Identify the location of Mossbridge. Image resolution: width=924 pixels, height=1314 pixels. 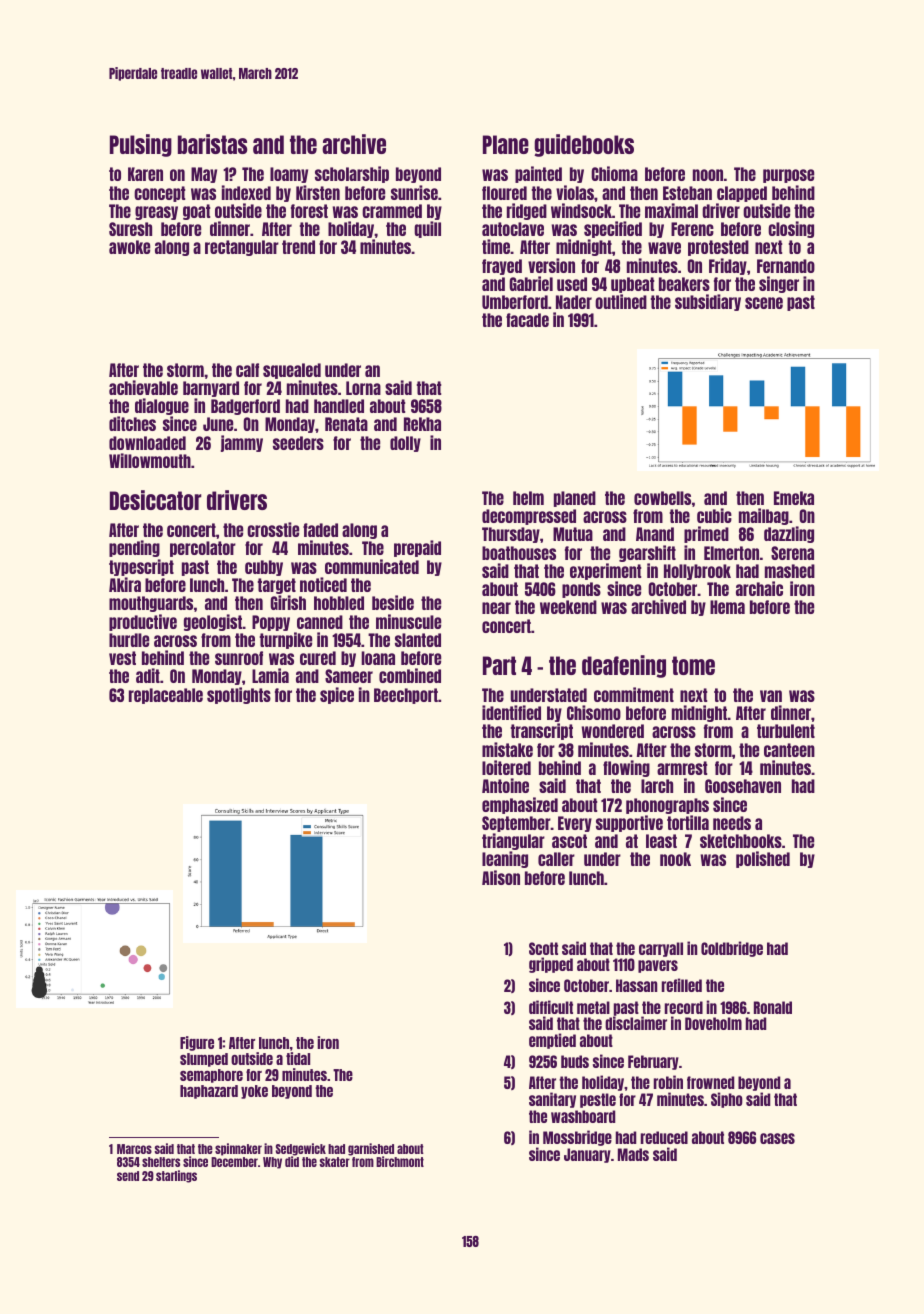
(577, 1138).
